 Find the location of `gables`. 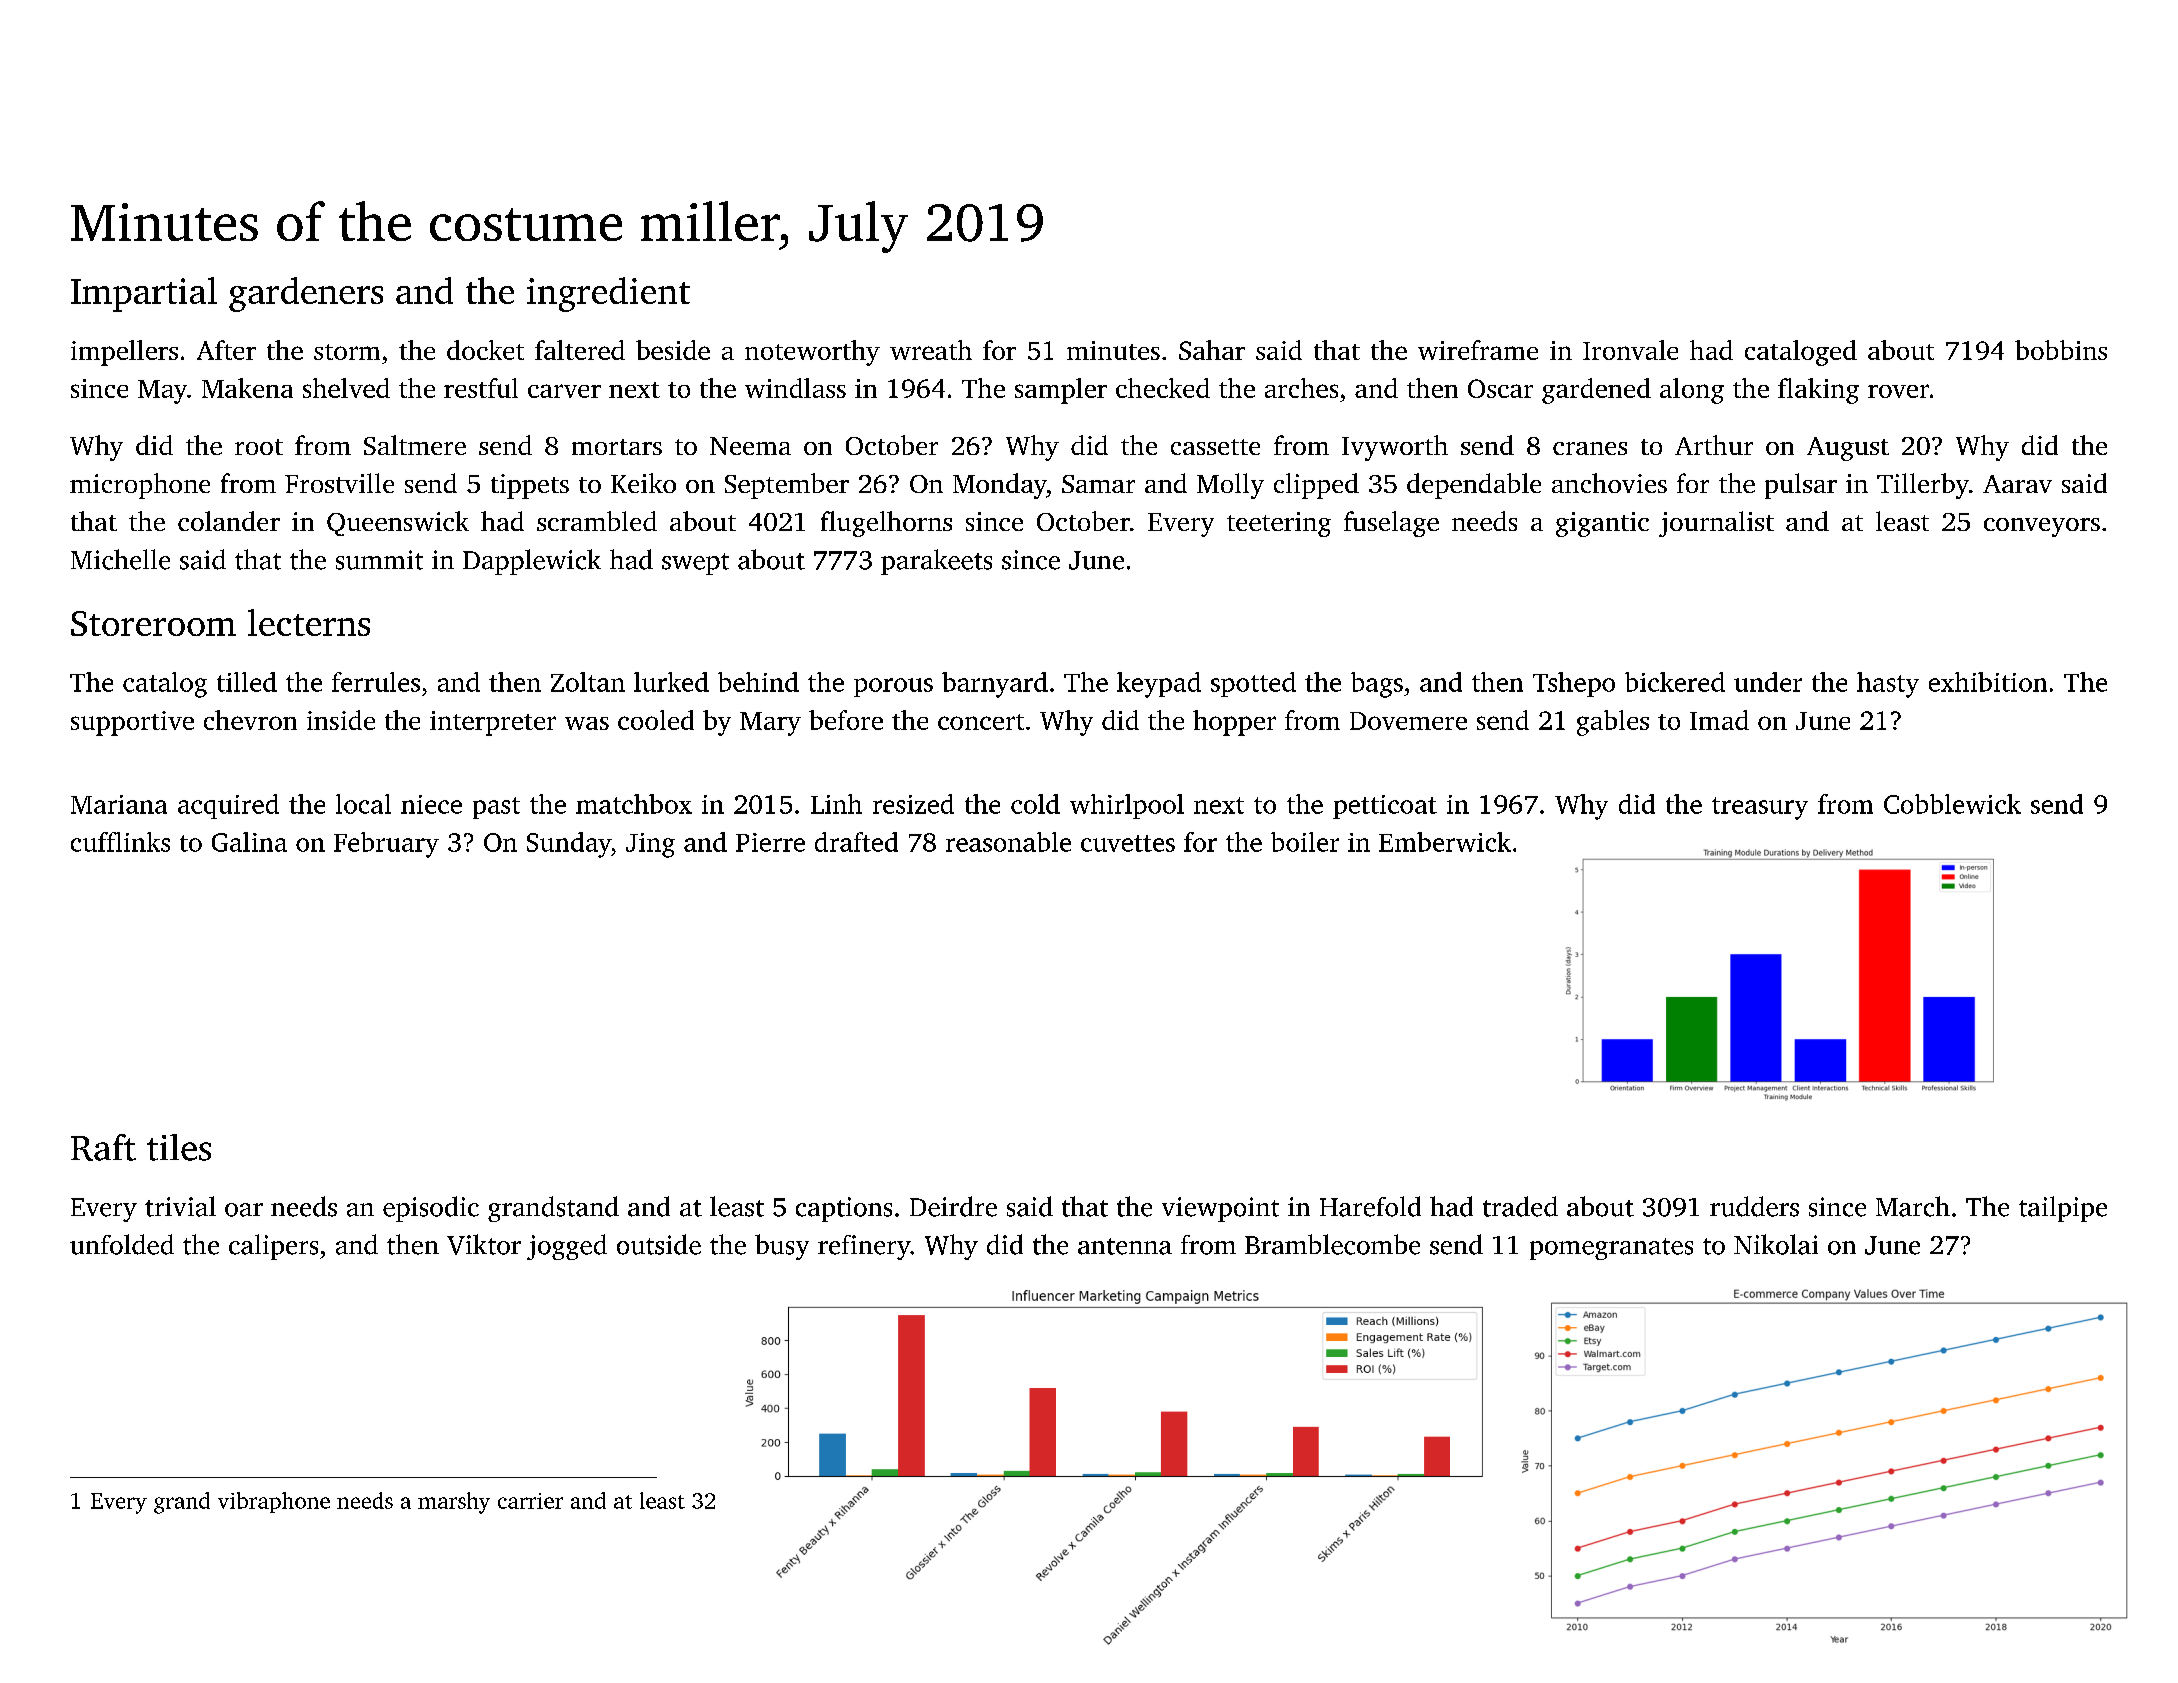

gables is located at coordinates (1613, 723).
